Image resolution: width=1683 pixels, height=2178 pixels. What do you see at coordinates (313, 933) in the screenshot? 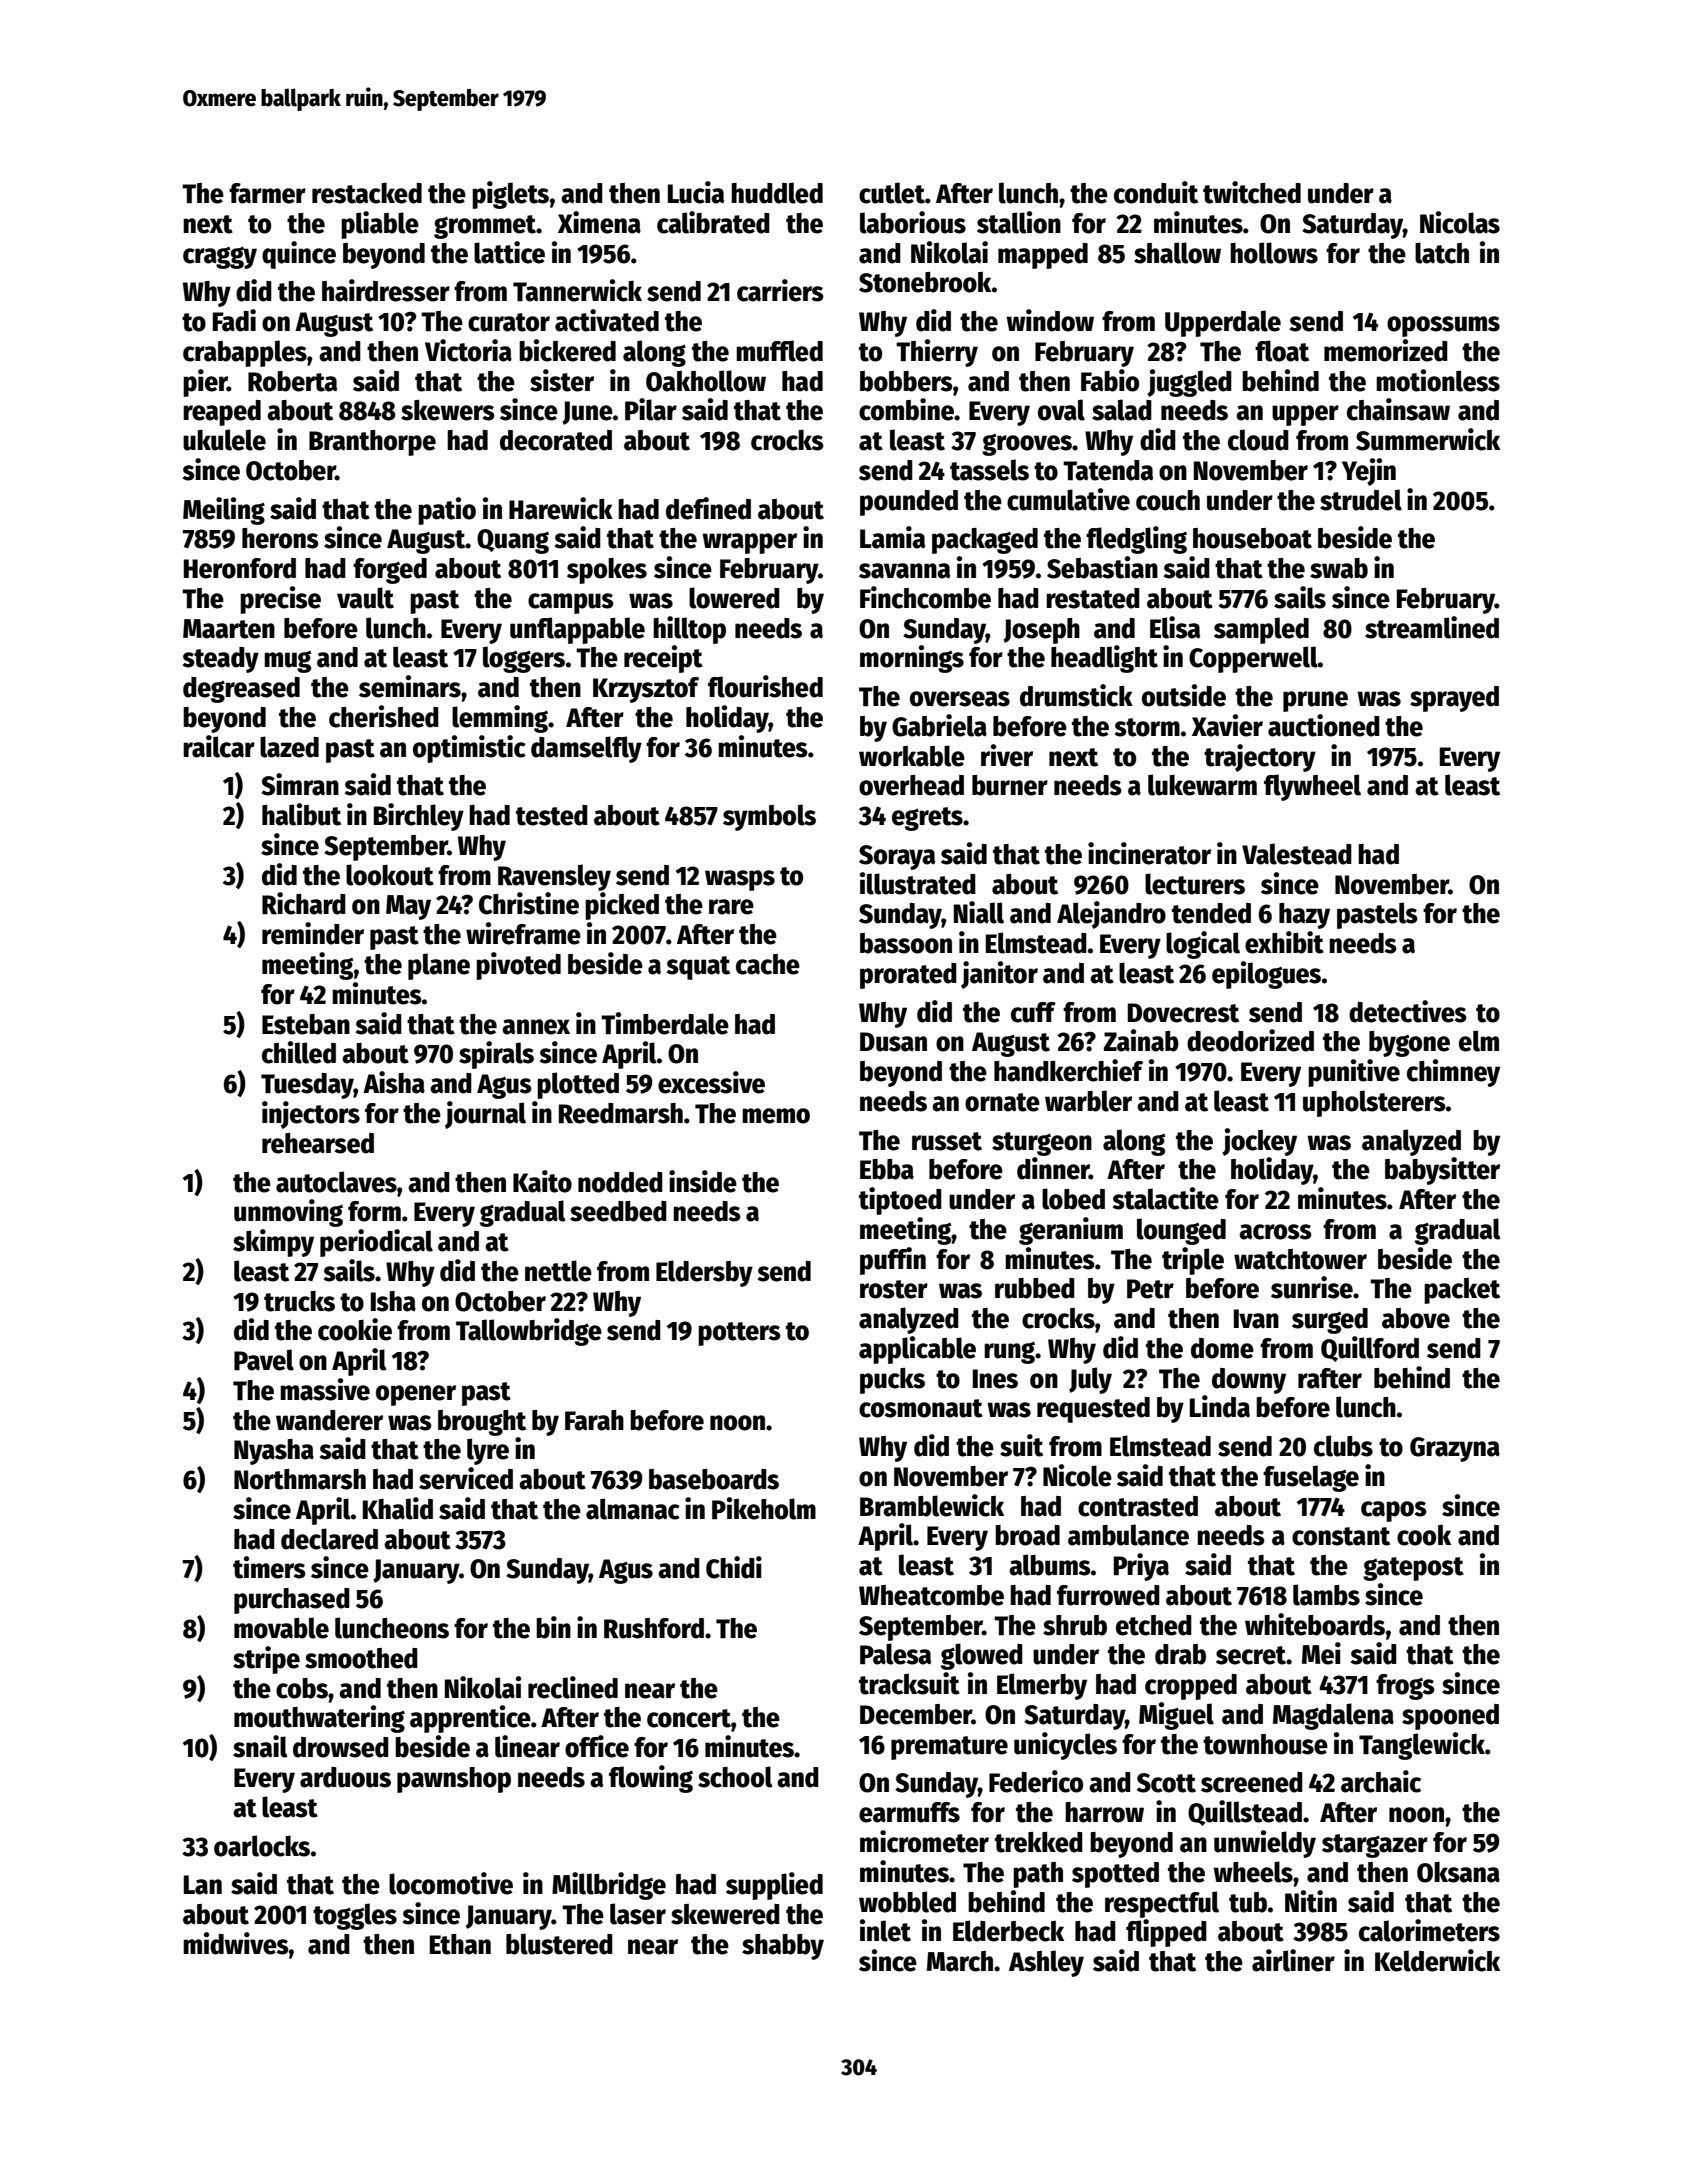
I see `reminder` at bounding box center [313, 933].
